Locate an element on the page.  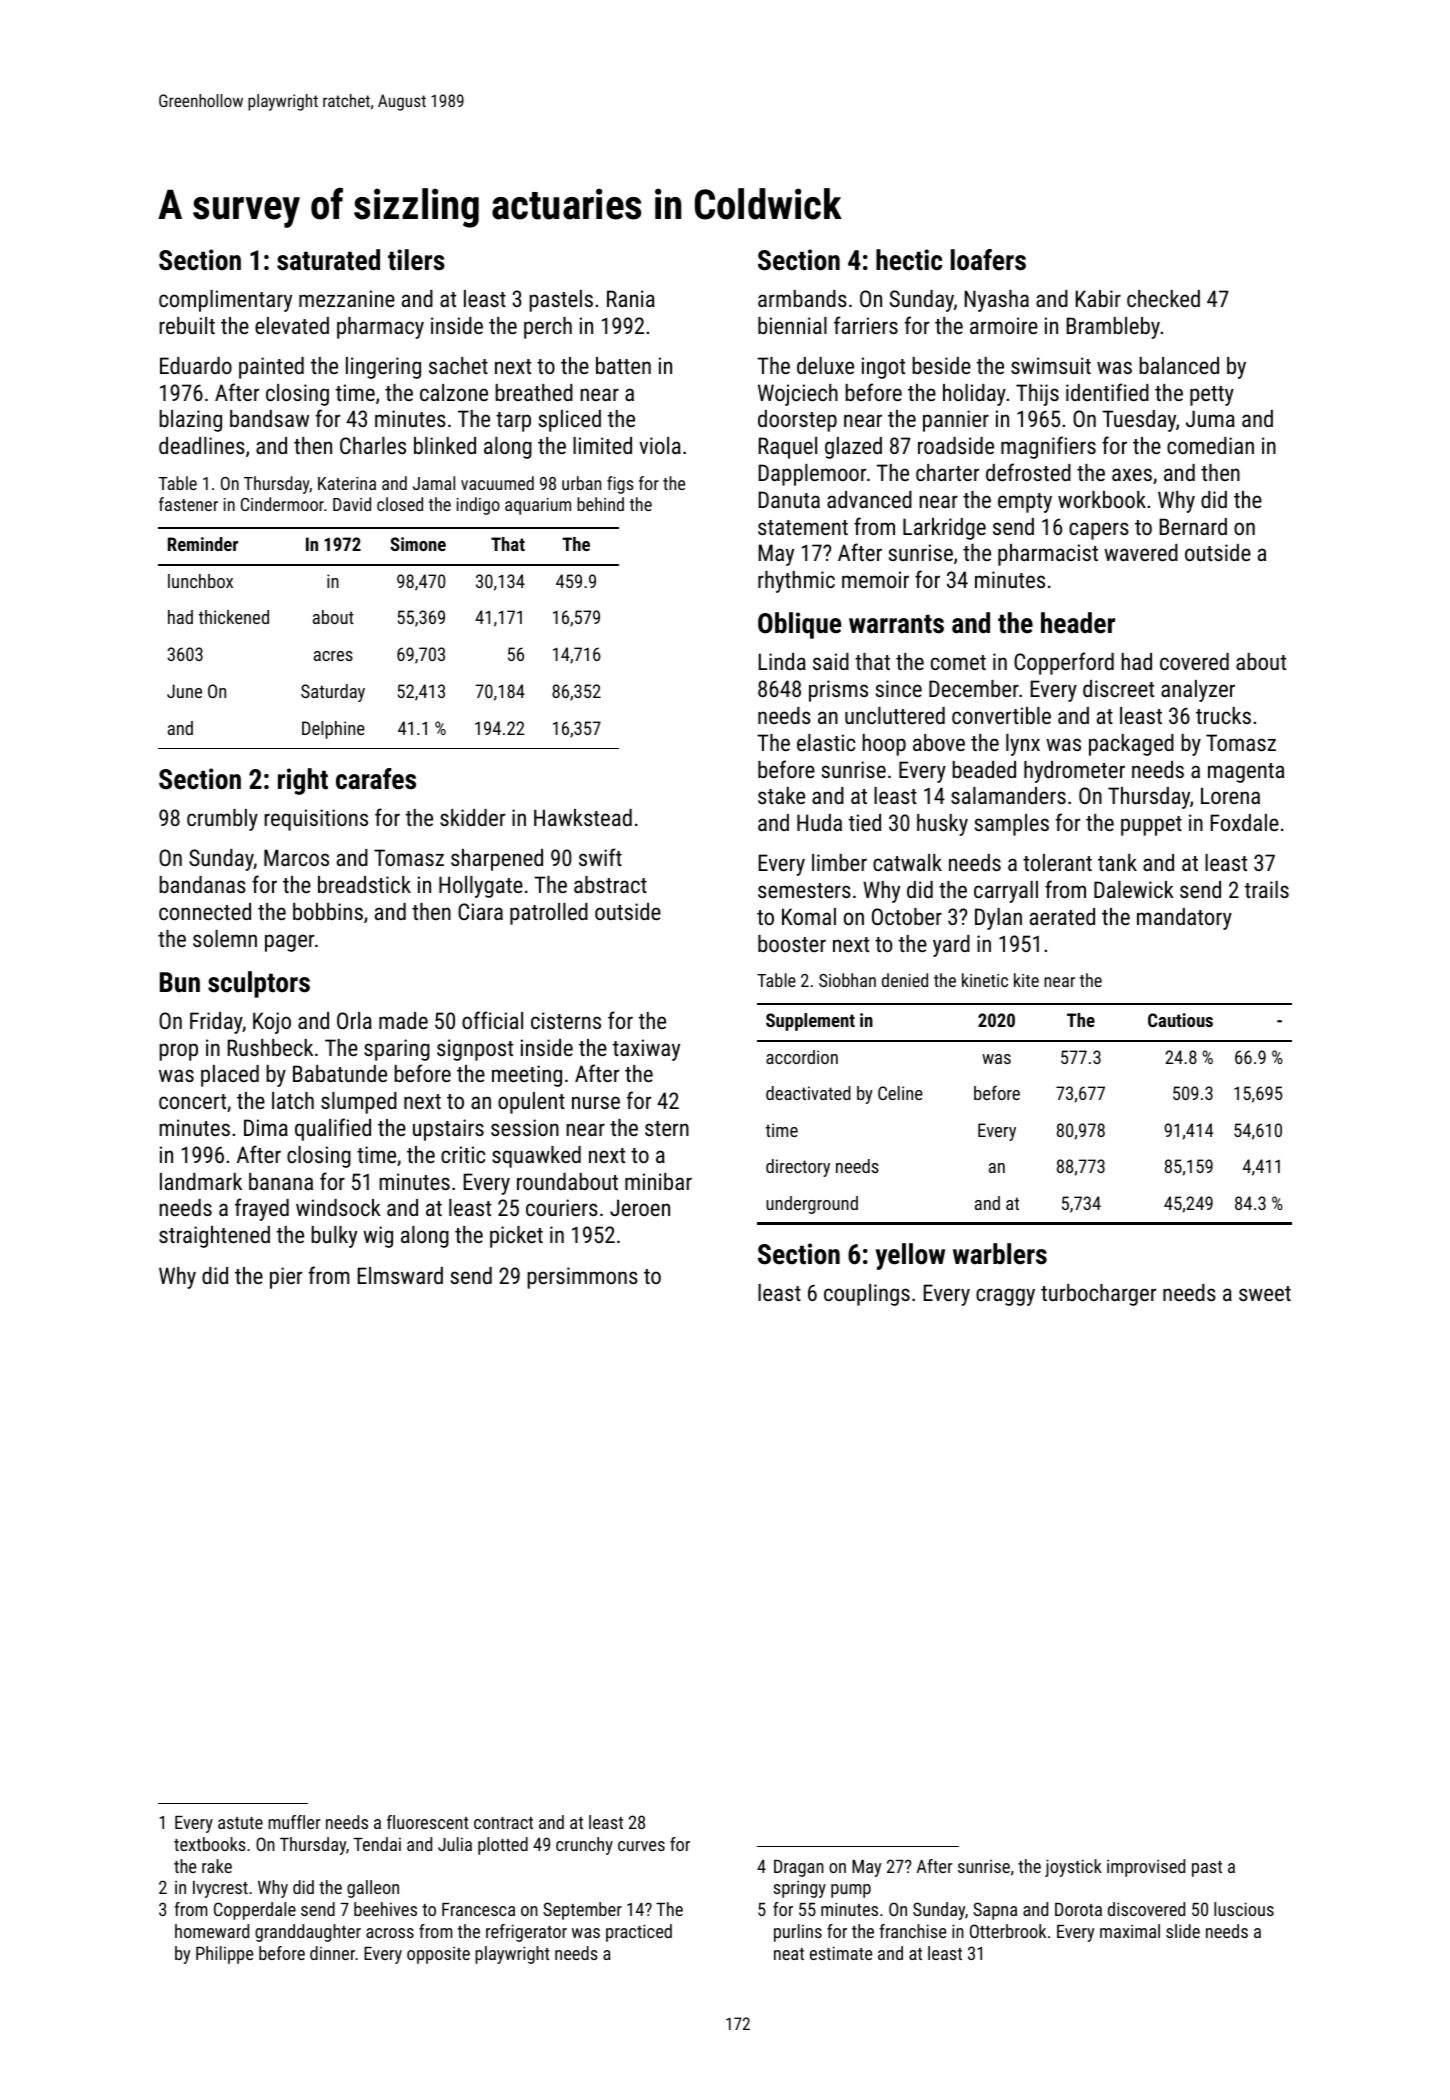
Friday is located at coordinates (216, 1023).
